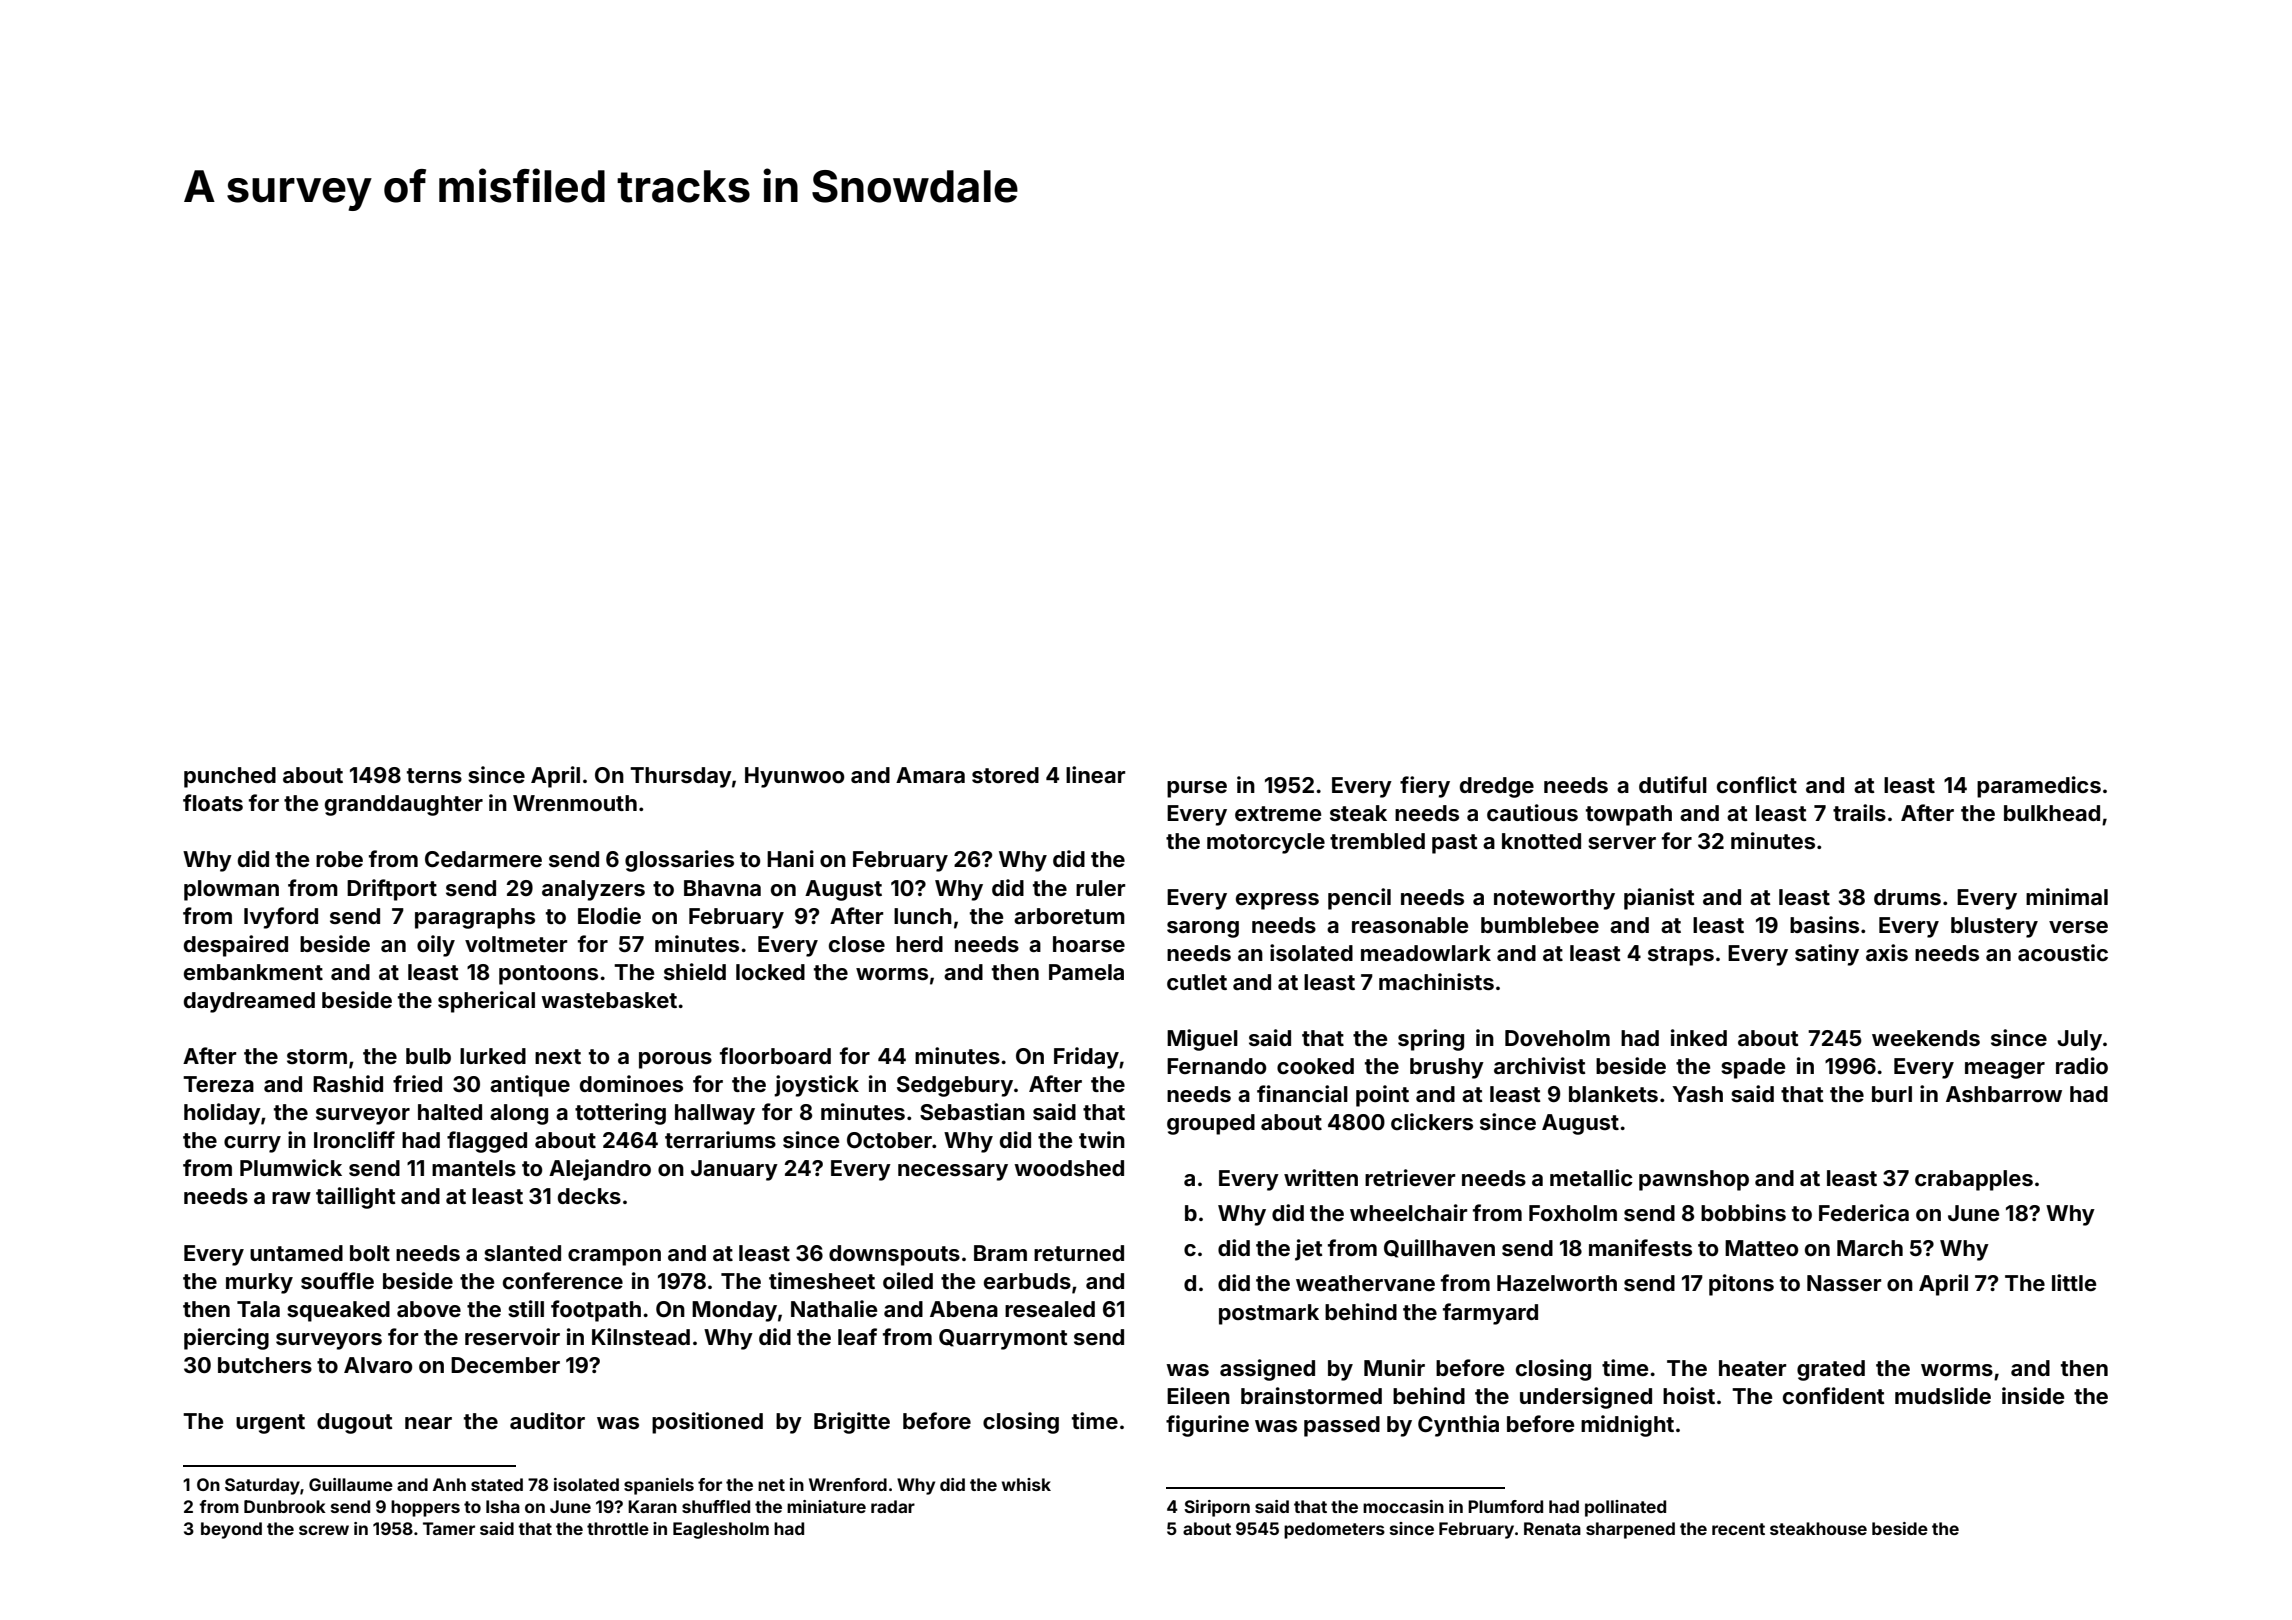 This page has height=1620, width=2292. I want to click on butchers, so click(265, 1365).
